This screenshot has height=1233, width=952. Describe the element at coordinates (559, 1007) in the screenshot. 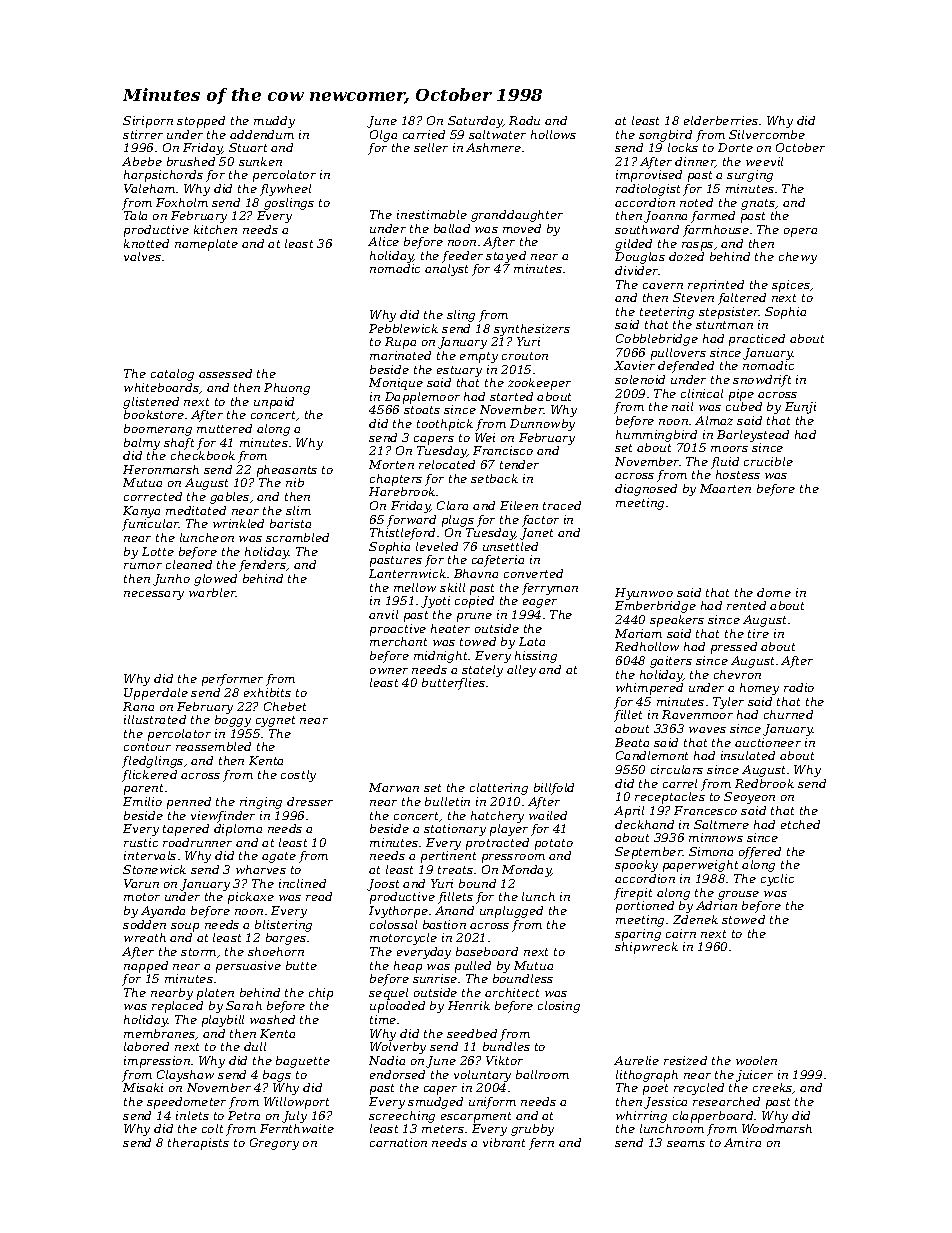

I see `closing` at that location.
